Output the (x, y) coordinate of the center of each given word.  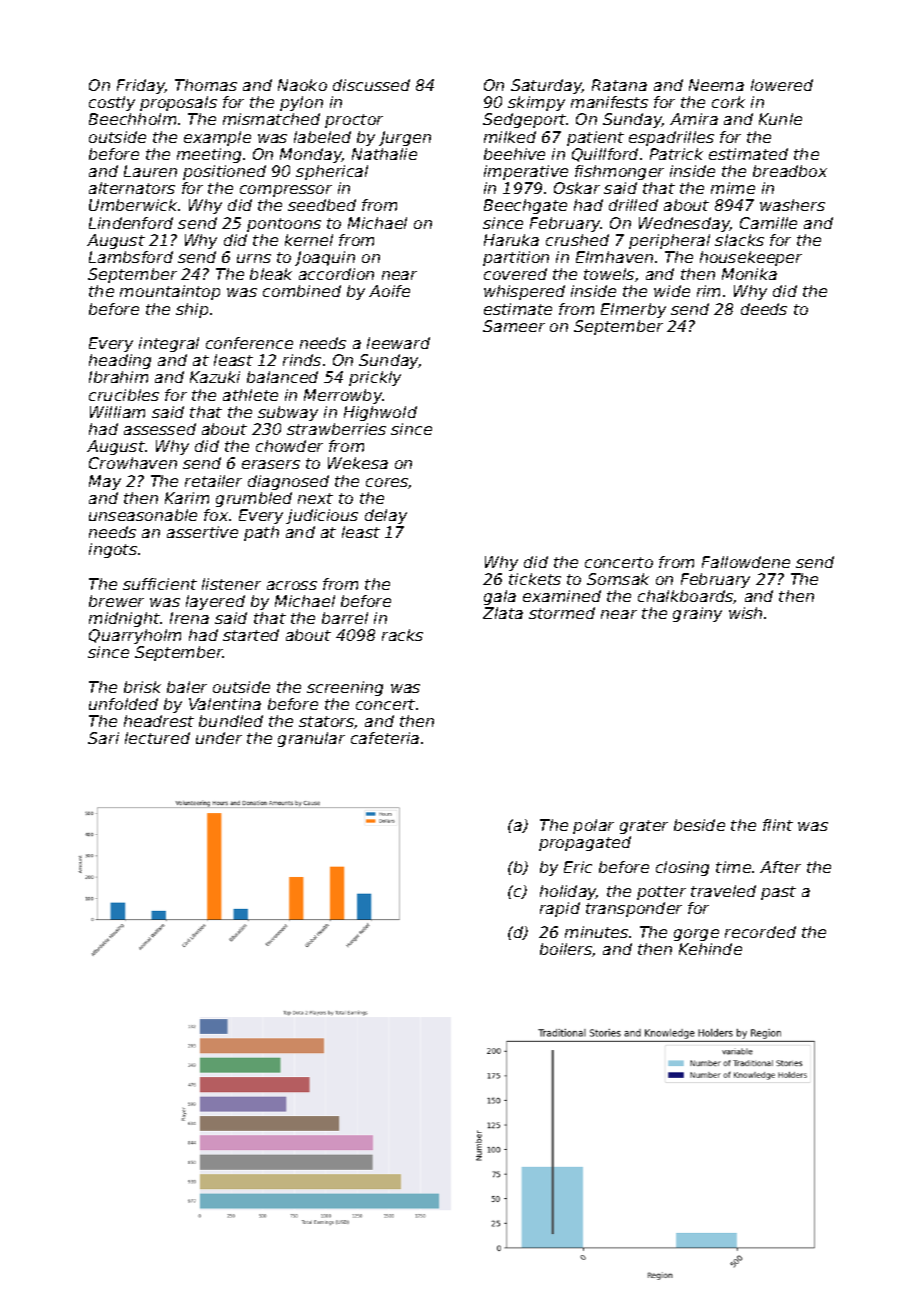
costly (112, 103)
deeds (764, 309)
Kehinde (710, 949)
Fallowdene (746, 562)
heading (120, 361)
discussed (371, 85)
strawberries (336, 429)
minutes (596, 932)
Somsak (618, 579)
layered (215, 602)
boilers (566, 949)
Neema (716, 85)
